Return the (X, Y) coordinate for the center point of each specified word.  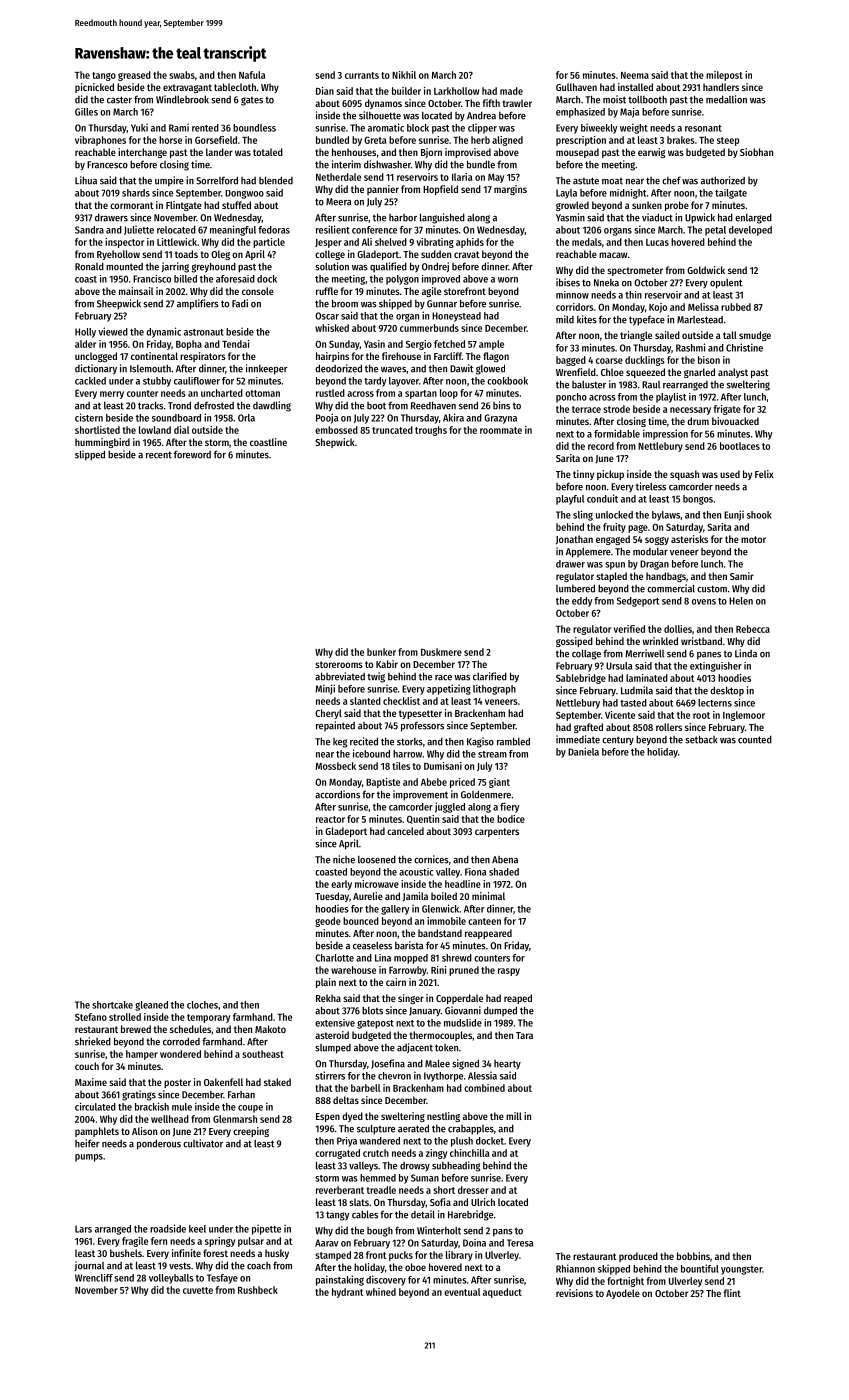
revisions (574, 1293)
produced (638, 1257)
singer (411, 999)
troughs (431, 431)
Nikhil (404, 75)
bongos (698, 500)
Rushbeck (258, 1290)
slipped (90, 455)
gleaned (151, 1006)
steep (728, 141)
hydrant (347, 1293)
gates (252, 101)
